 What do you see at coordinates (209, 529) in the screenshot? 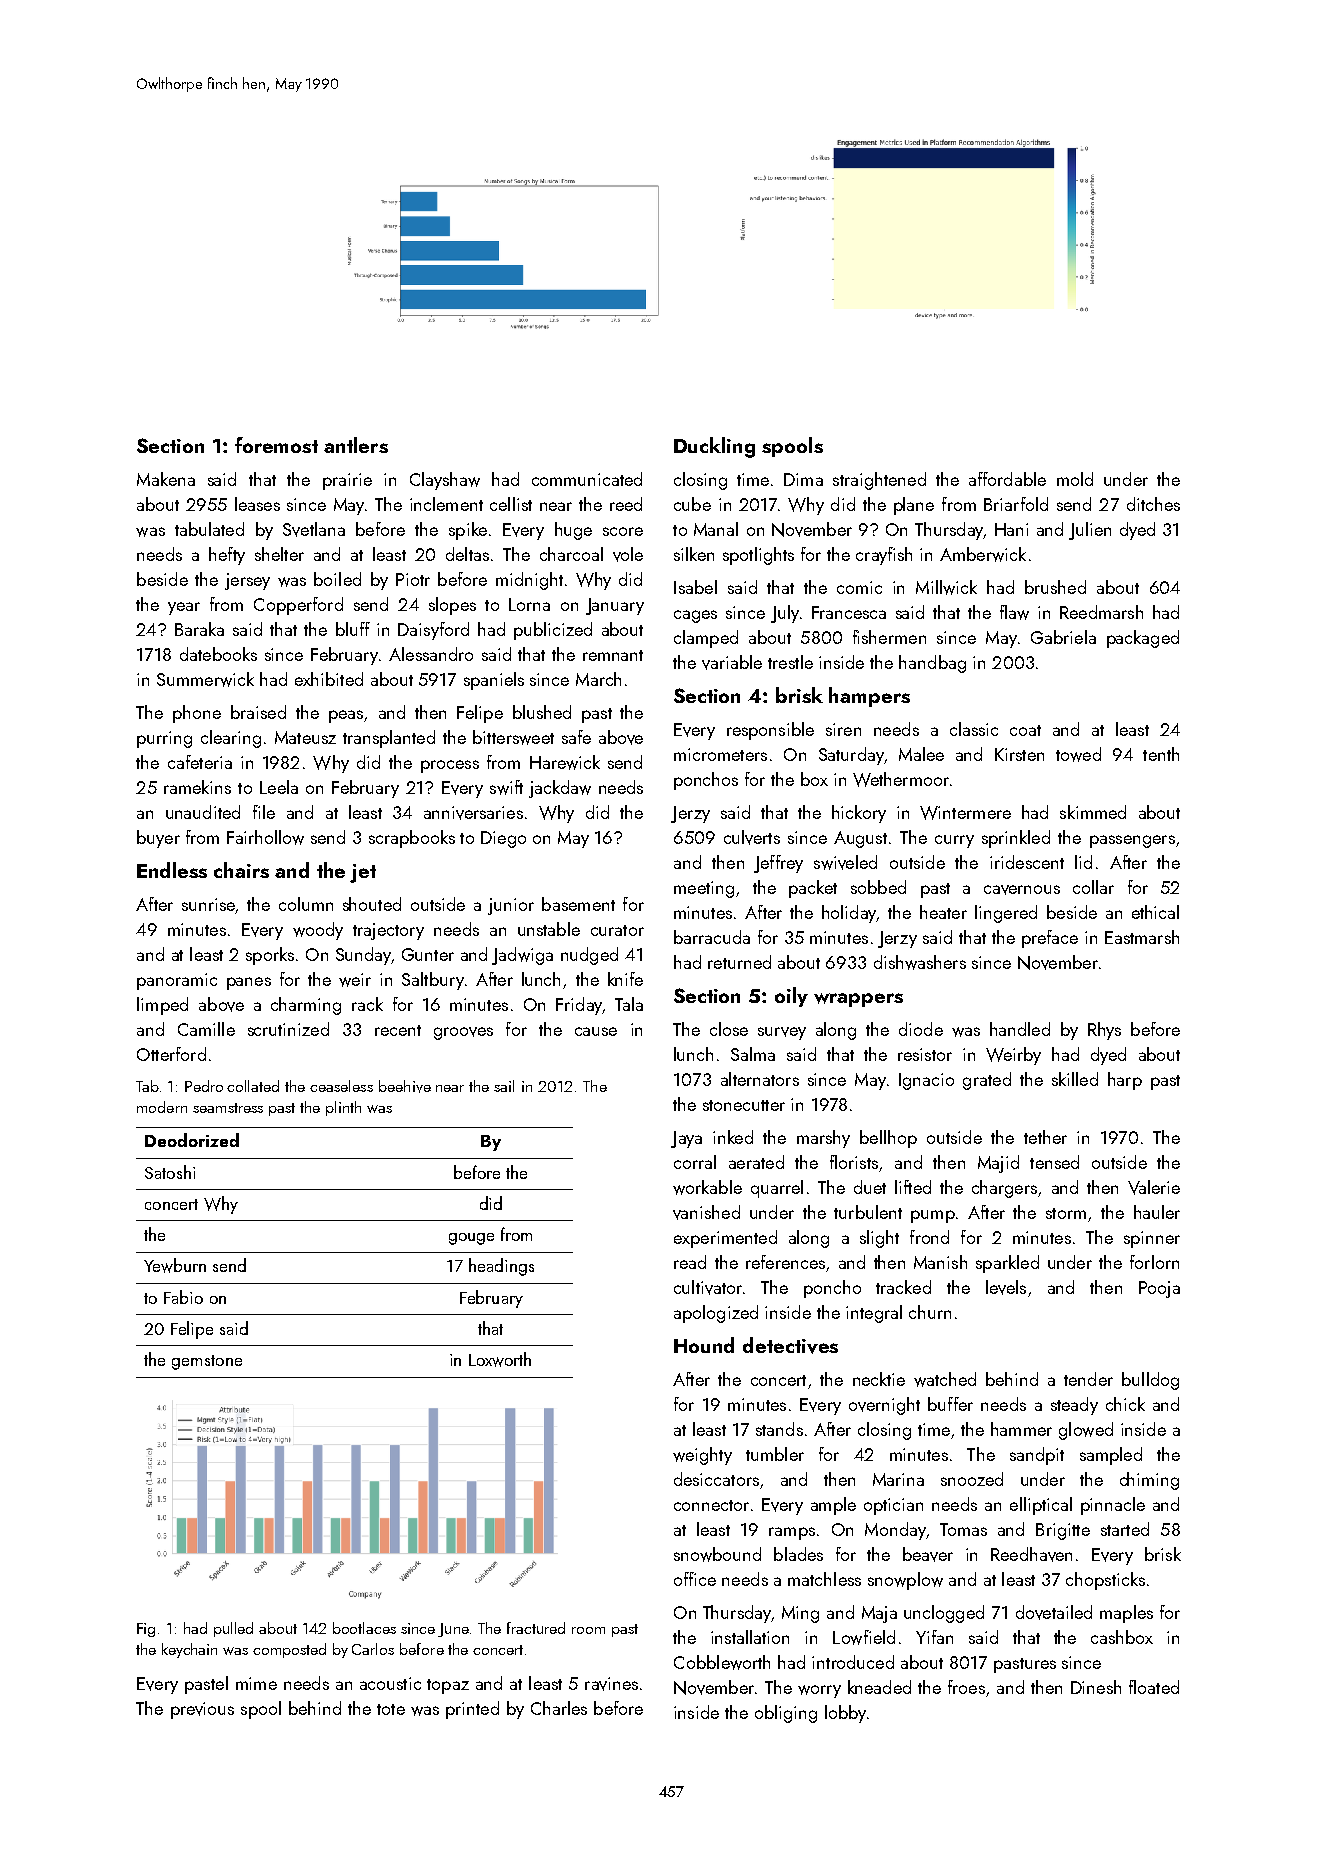
I see `tabulated` at bounding box center [209, 529].
